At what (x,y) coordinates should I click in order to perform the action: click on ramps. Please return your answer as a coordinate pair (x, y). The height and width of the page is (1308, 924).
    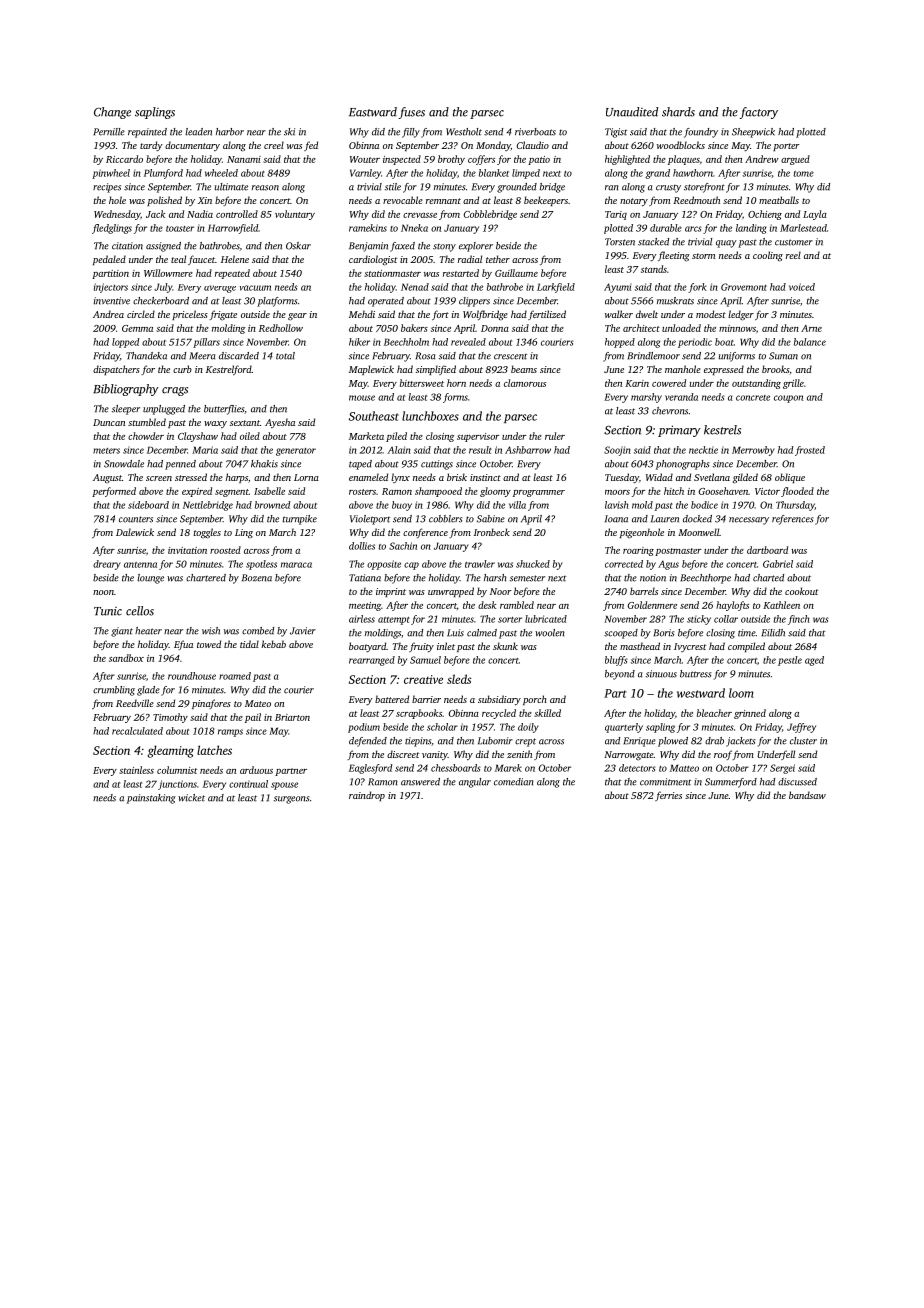
    Looking at the image, I should click on (230, 733).
